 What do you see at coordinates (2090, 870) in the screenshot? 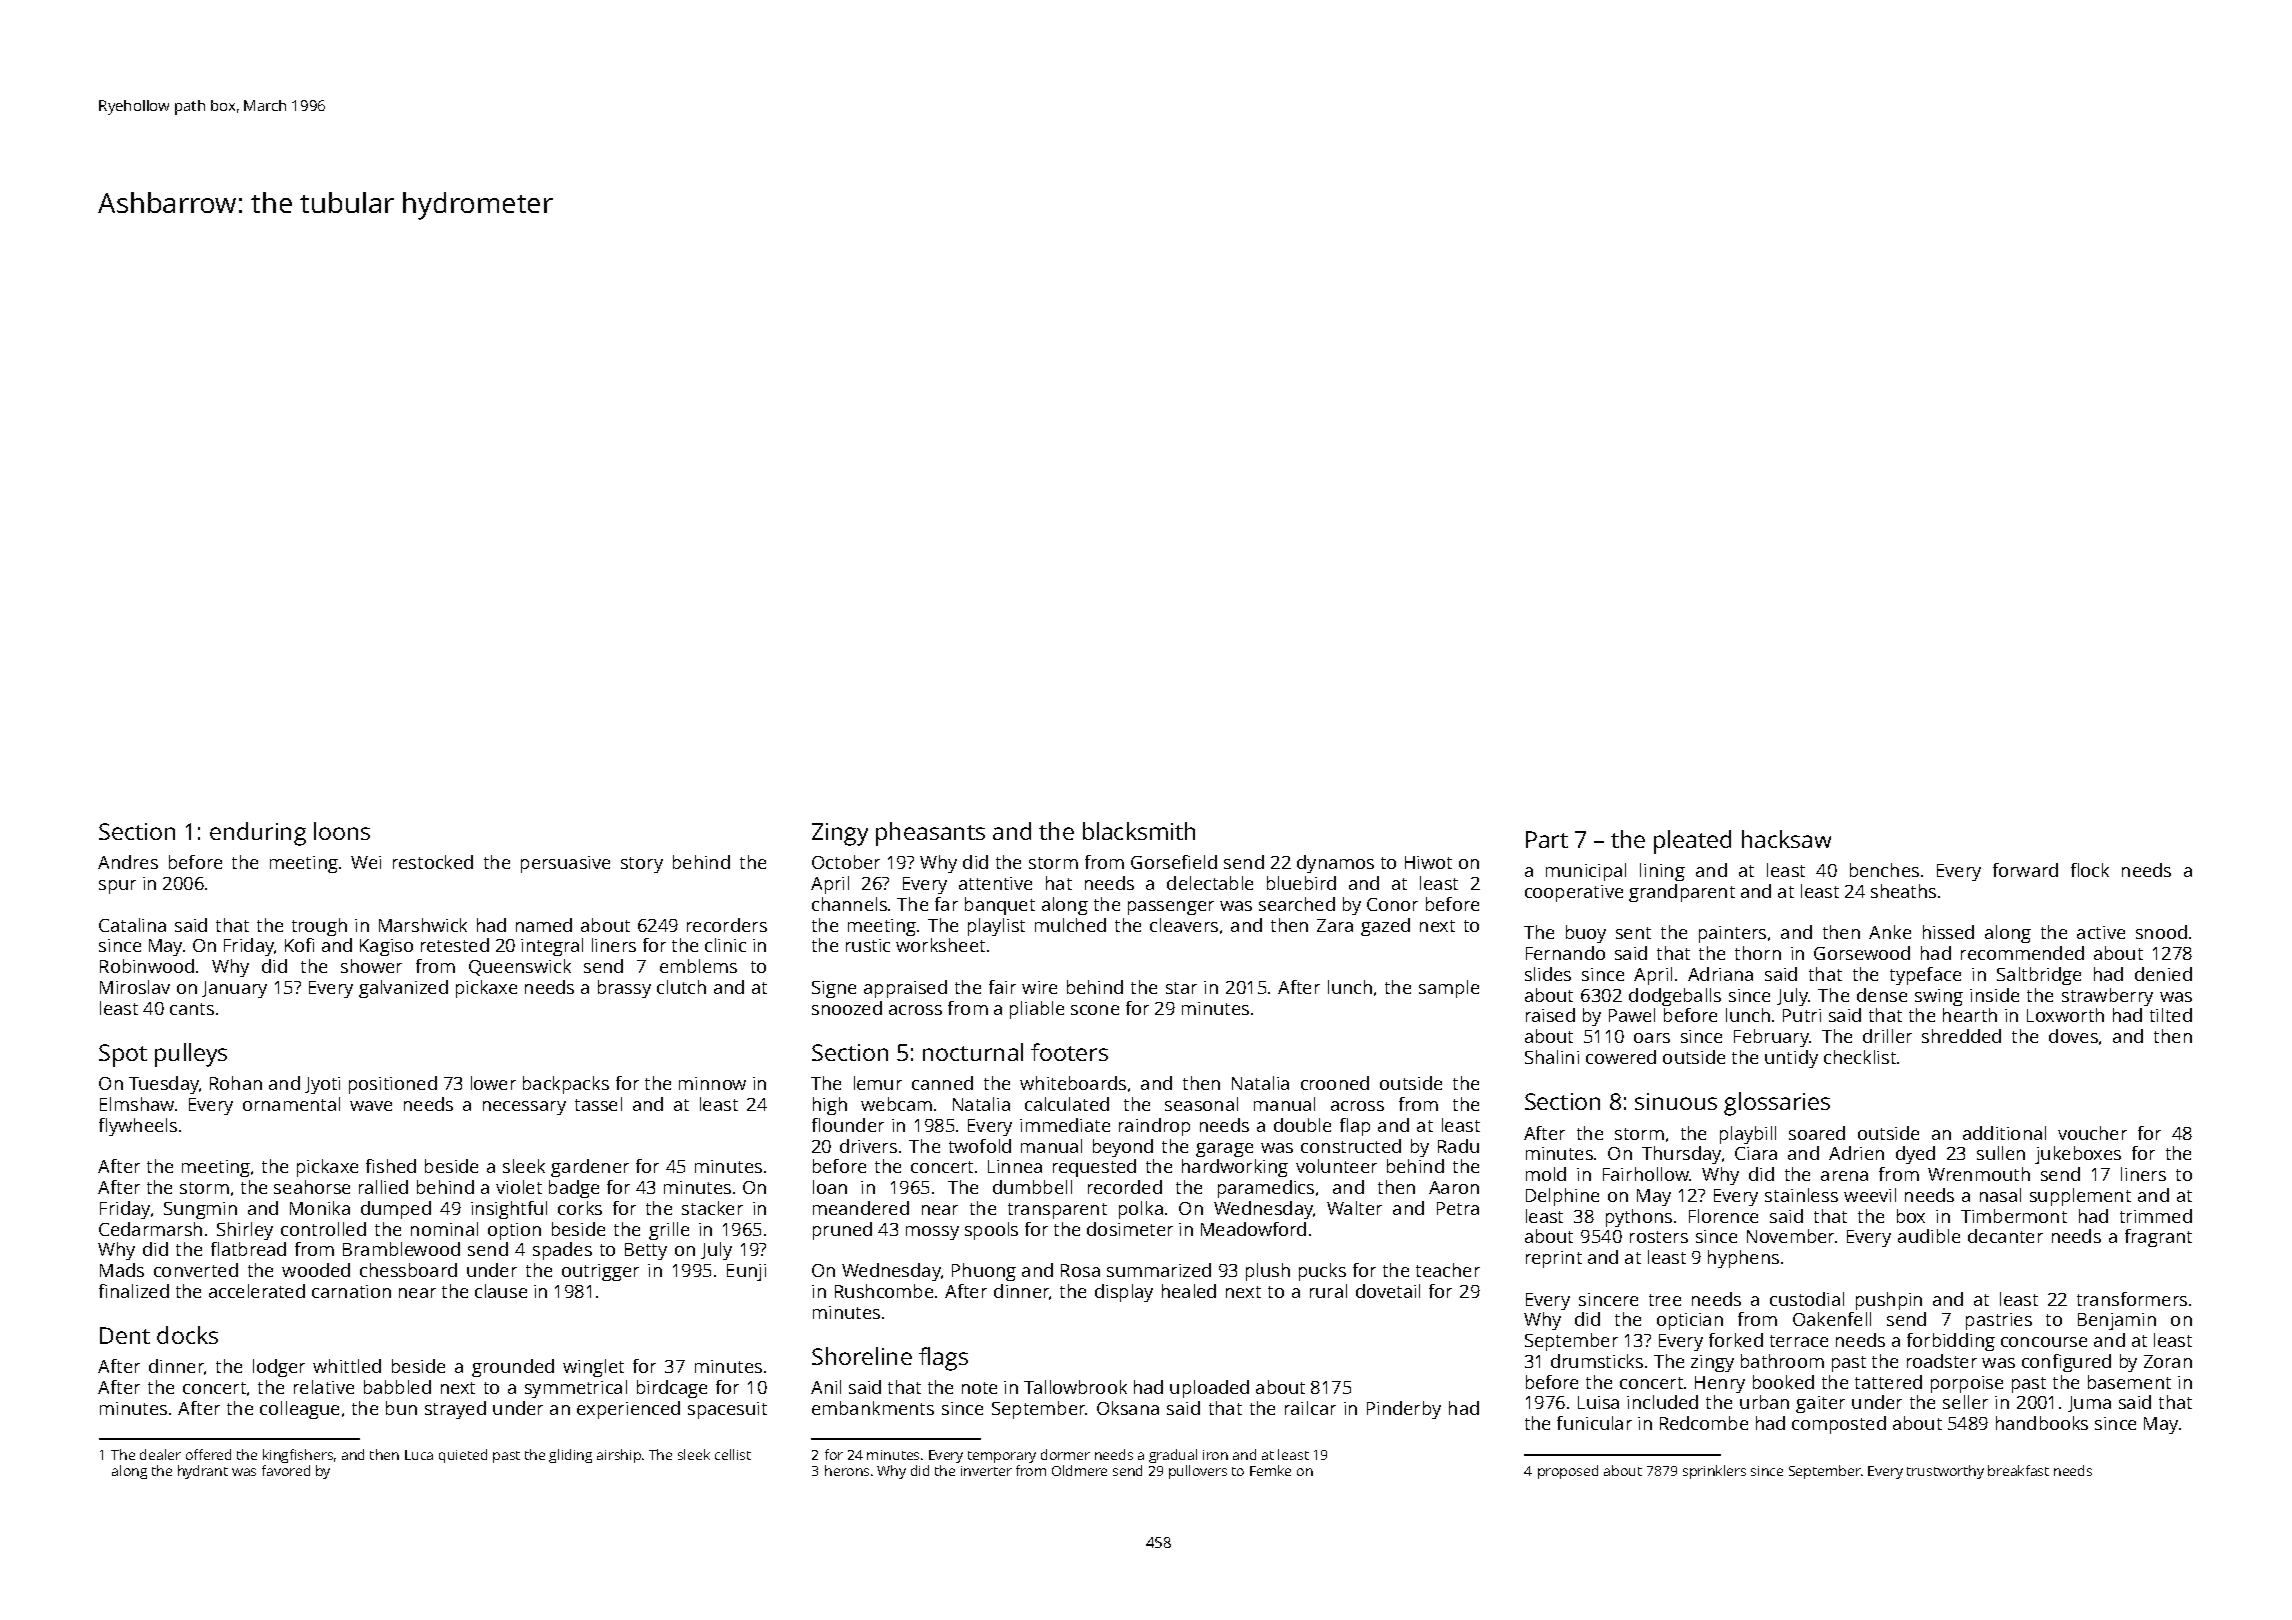
I see `flock` at bounding box center [2090, 870].
